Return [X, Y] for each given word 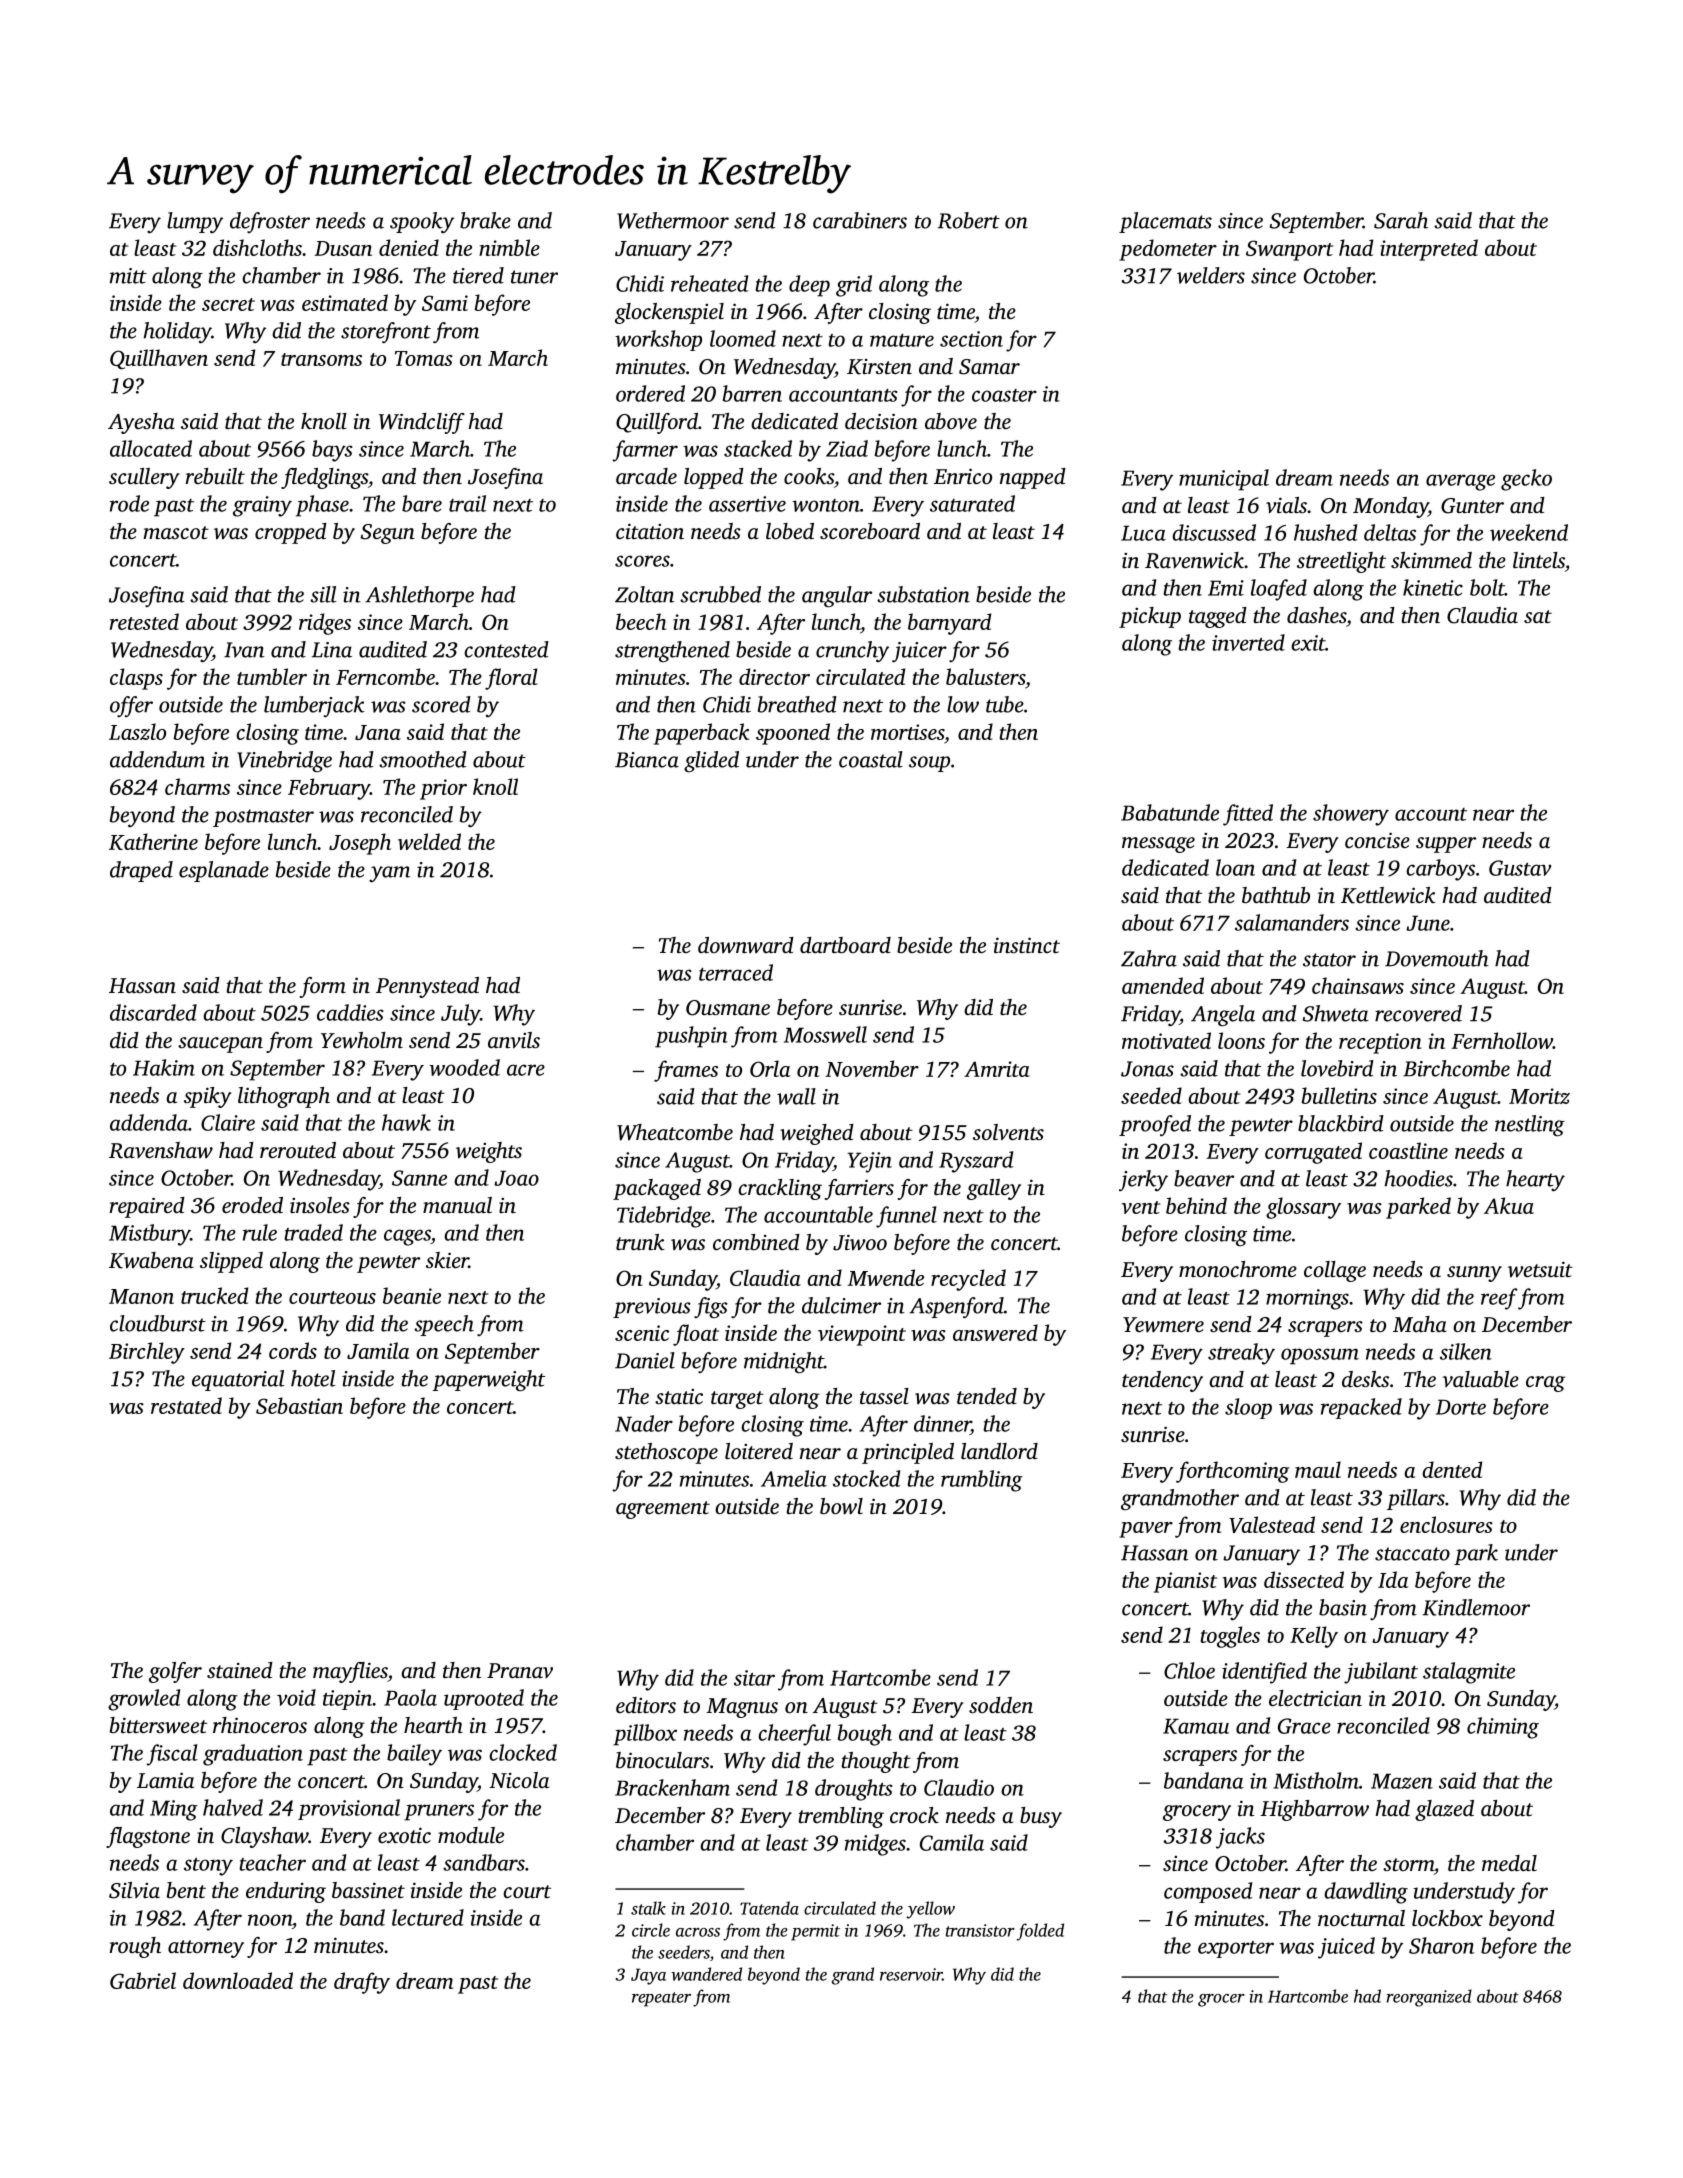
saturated [972, 503]
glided [711, 762]
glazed [1444, 1810]
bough [865, 1735]
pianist [1185, 1582]
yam [389, 874]
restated [186, 1405]
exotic [404, 1835]
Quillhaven [159, 359]
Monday [1390, 507]
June [1428, 923]
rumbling [982, 1481]
